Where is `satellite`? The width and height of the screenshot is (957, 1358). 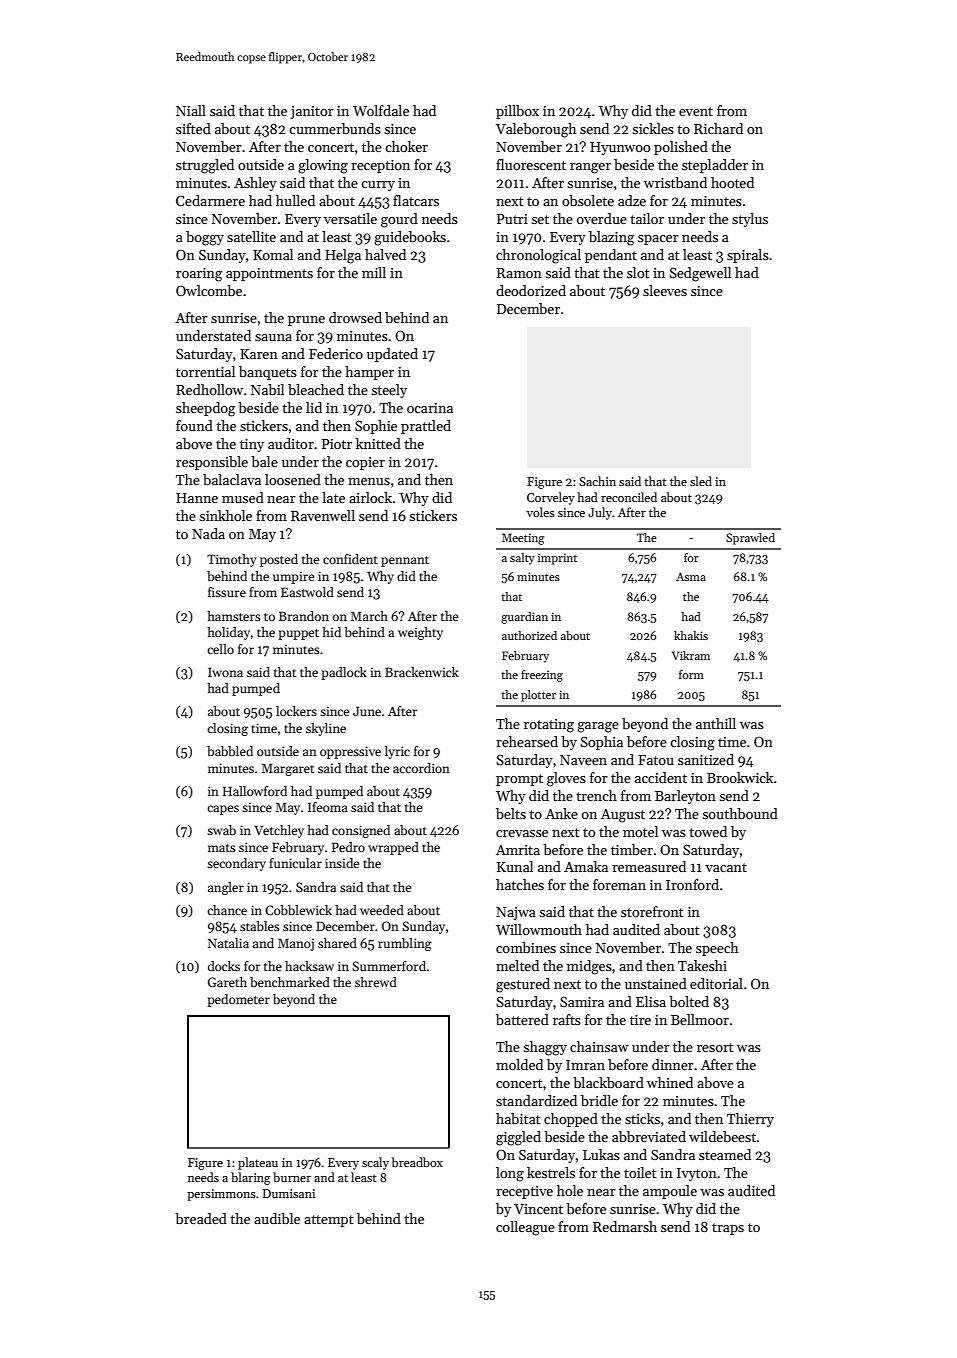
satellite is located at coordinates (251, 236).
